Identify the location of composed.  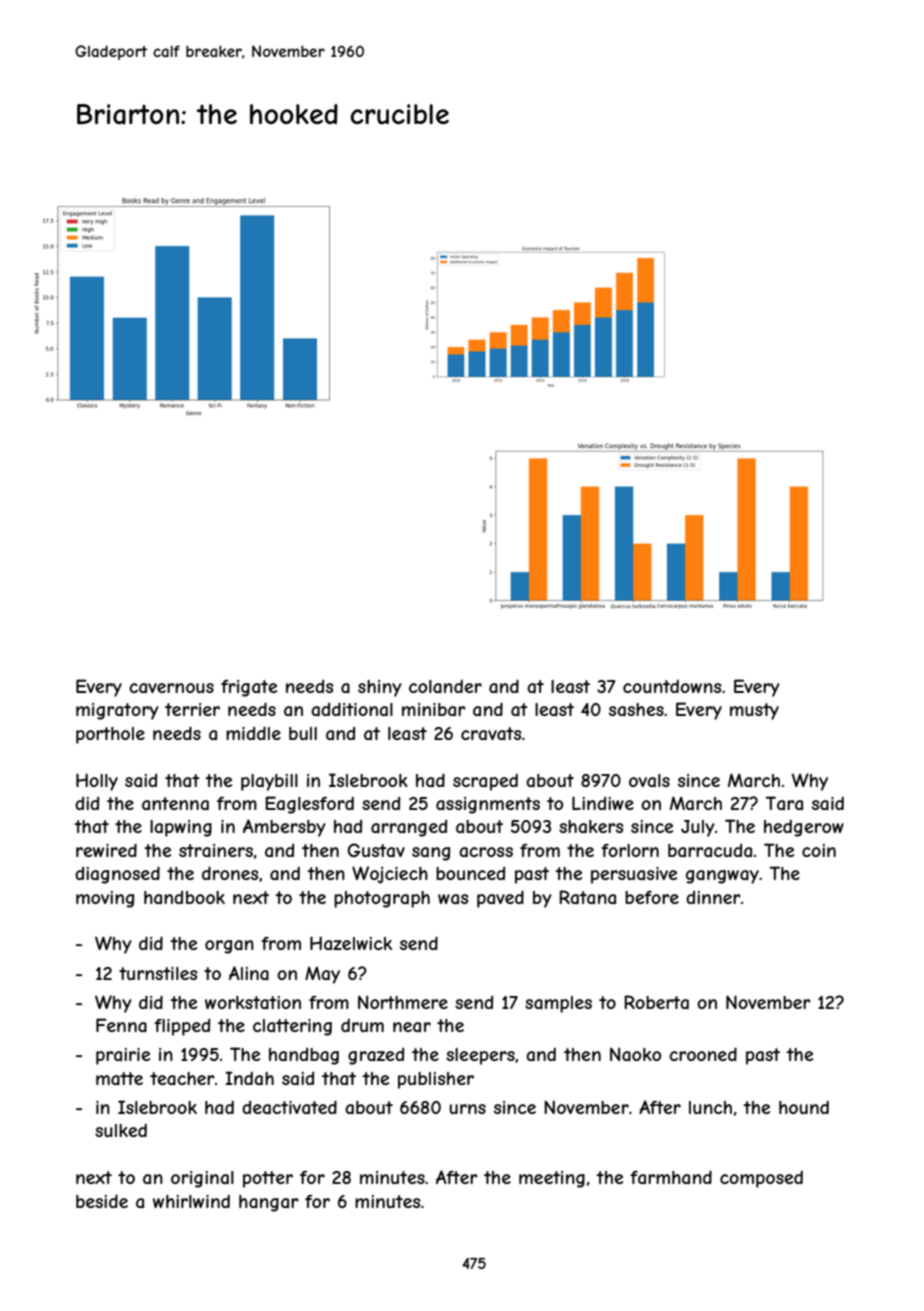
(761, 1179).
